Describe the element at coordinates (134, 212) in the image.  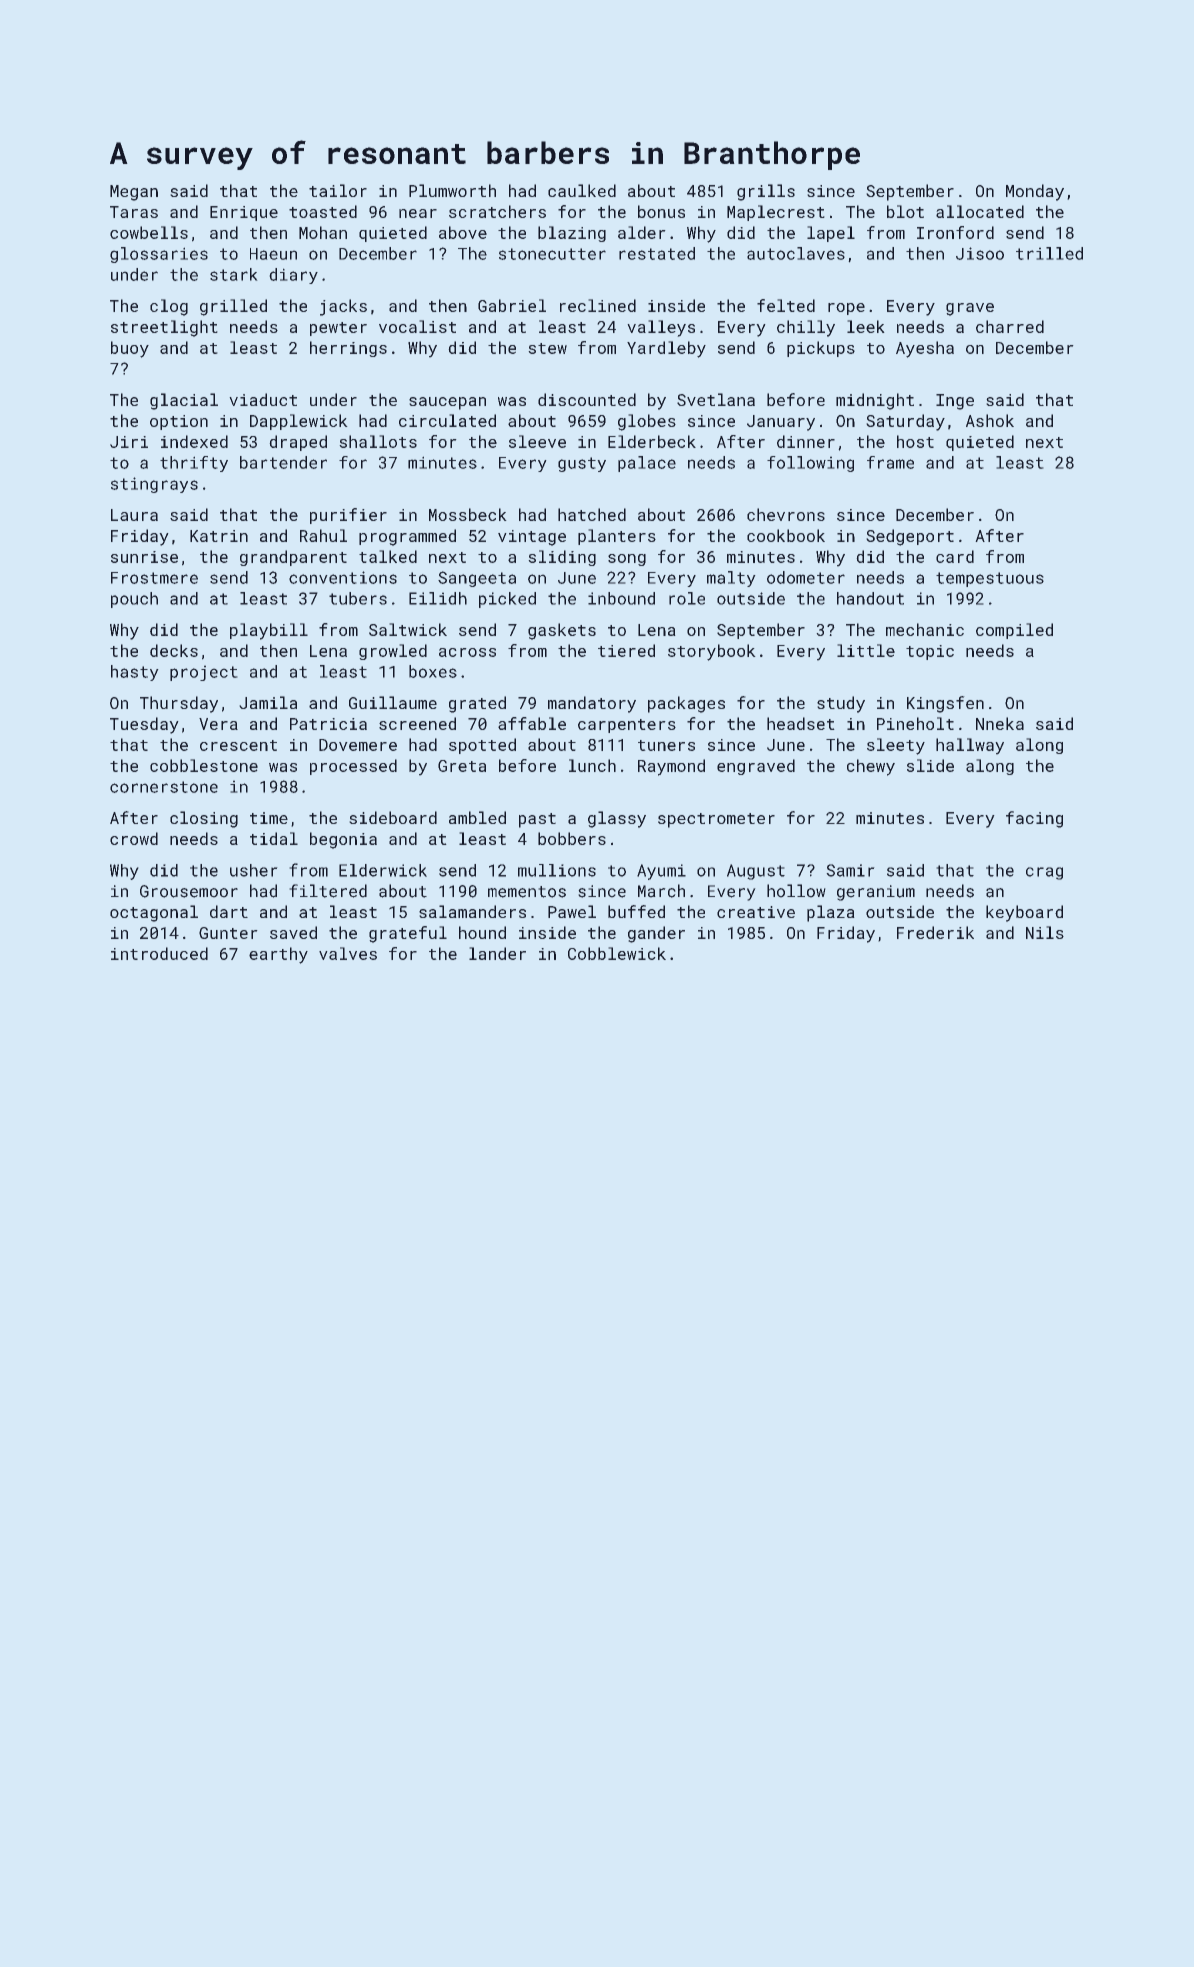
I see `Taras` at that location.
